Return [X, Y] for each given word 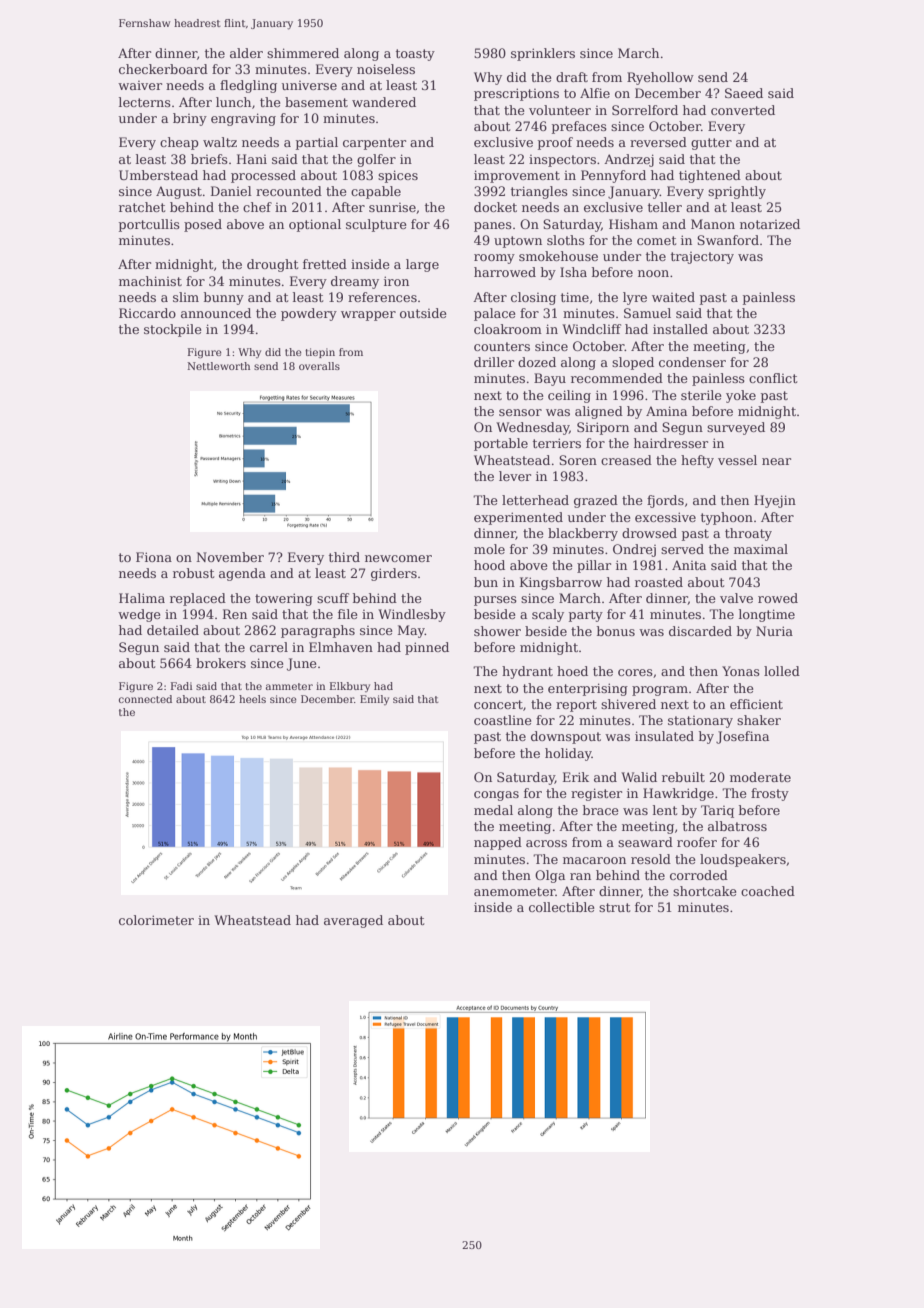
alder [246, 53]
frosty [770, 794]
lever [515, 476]
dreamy [355, 282]
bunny [224, 298]
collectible [562, 907]
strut [614, 907]
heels [252, 699]
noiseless [386, 69]
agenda [242, 574]
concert [498, 704]
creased [626, 460]
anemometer [515, 891]
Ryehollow [660, 78]
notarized [770, 224]
